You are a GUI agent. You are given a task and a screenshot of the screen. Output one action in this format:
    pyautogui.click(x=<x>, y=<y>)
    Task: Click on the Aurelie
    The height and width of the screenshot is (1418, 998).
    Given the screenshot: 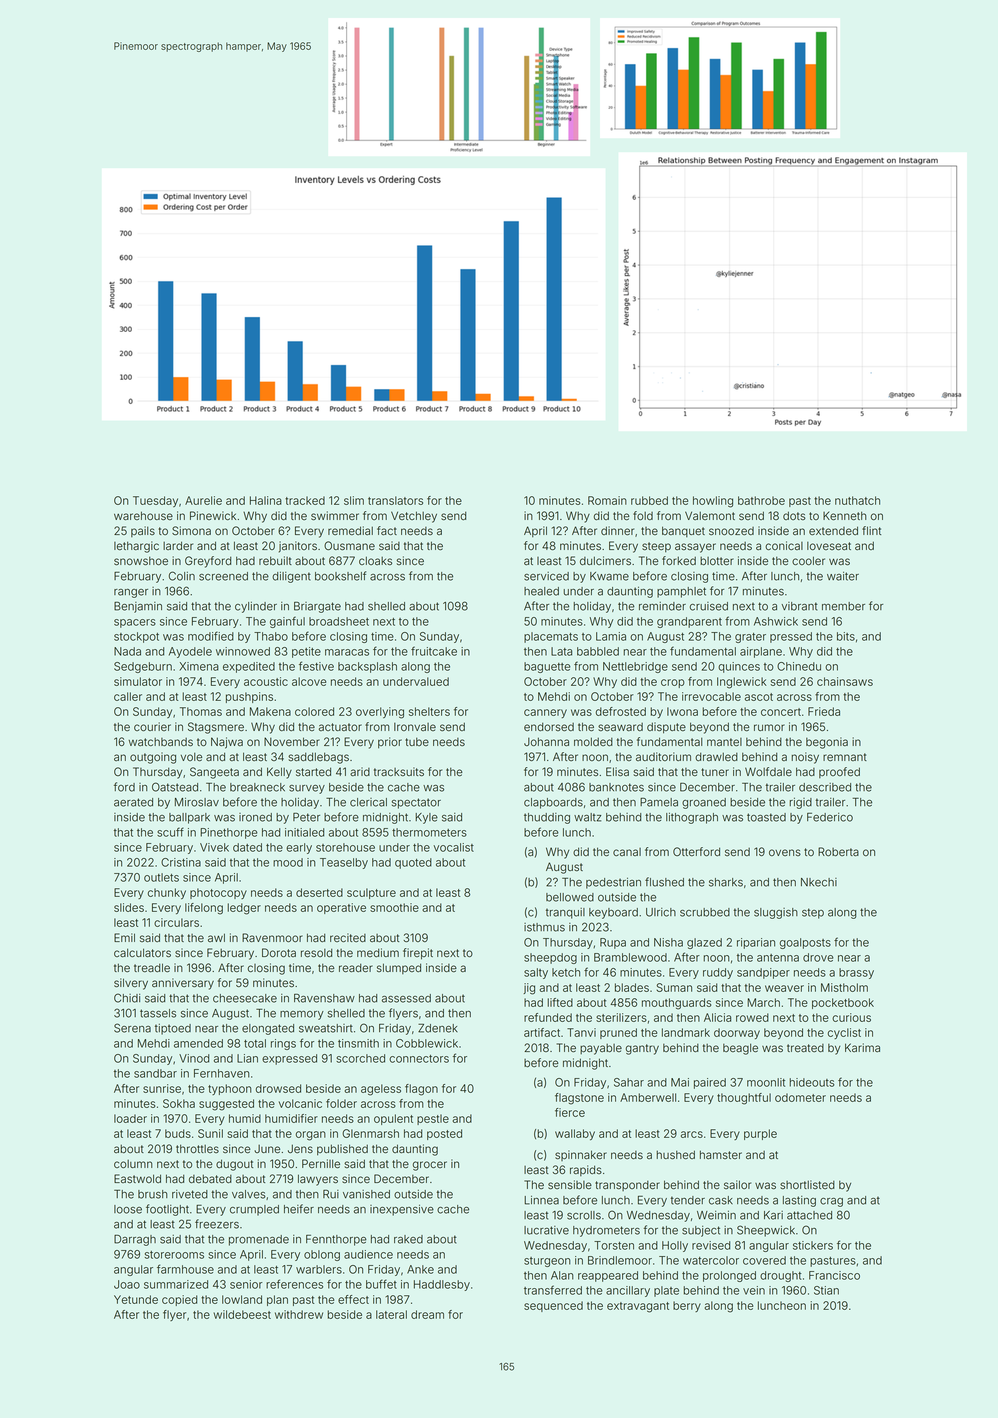 What is the action you would take?
    pyautogui.click(x=203, y=500)
